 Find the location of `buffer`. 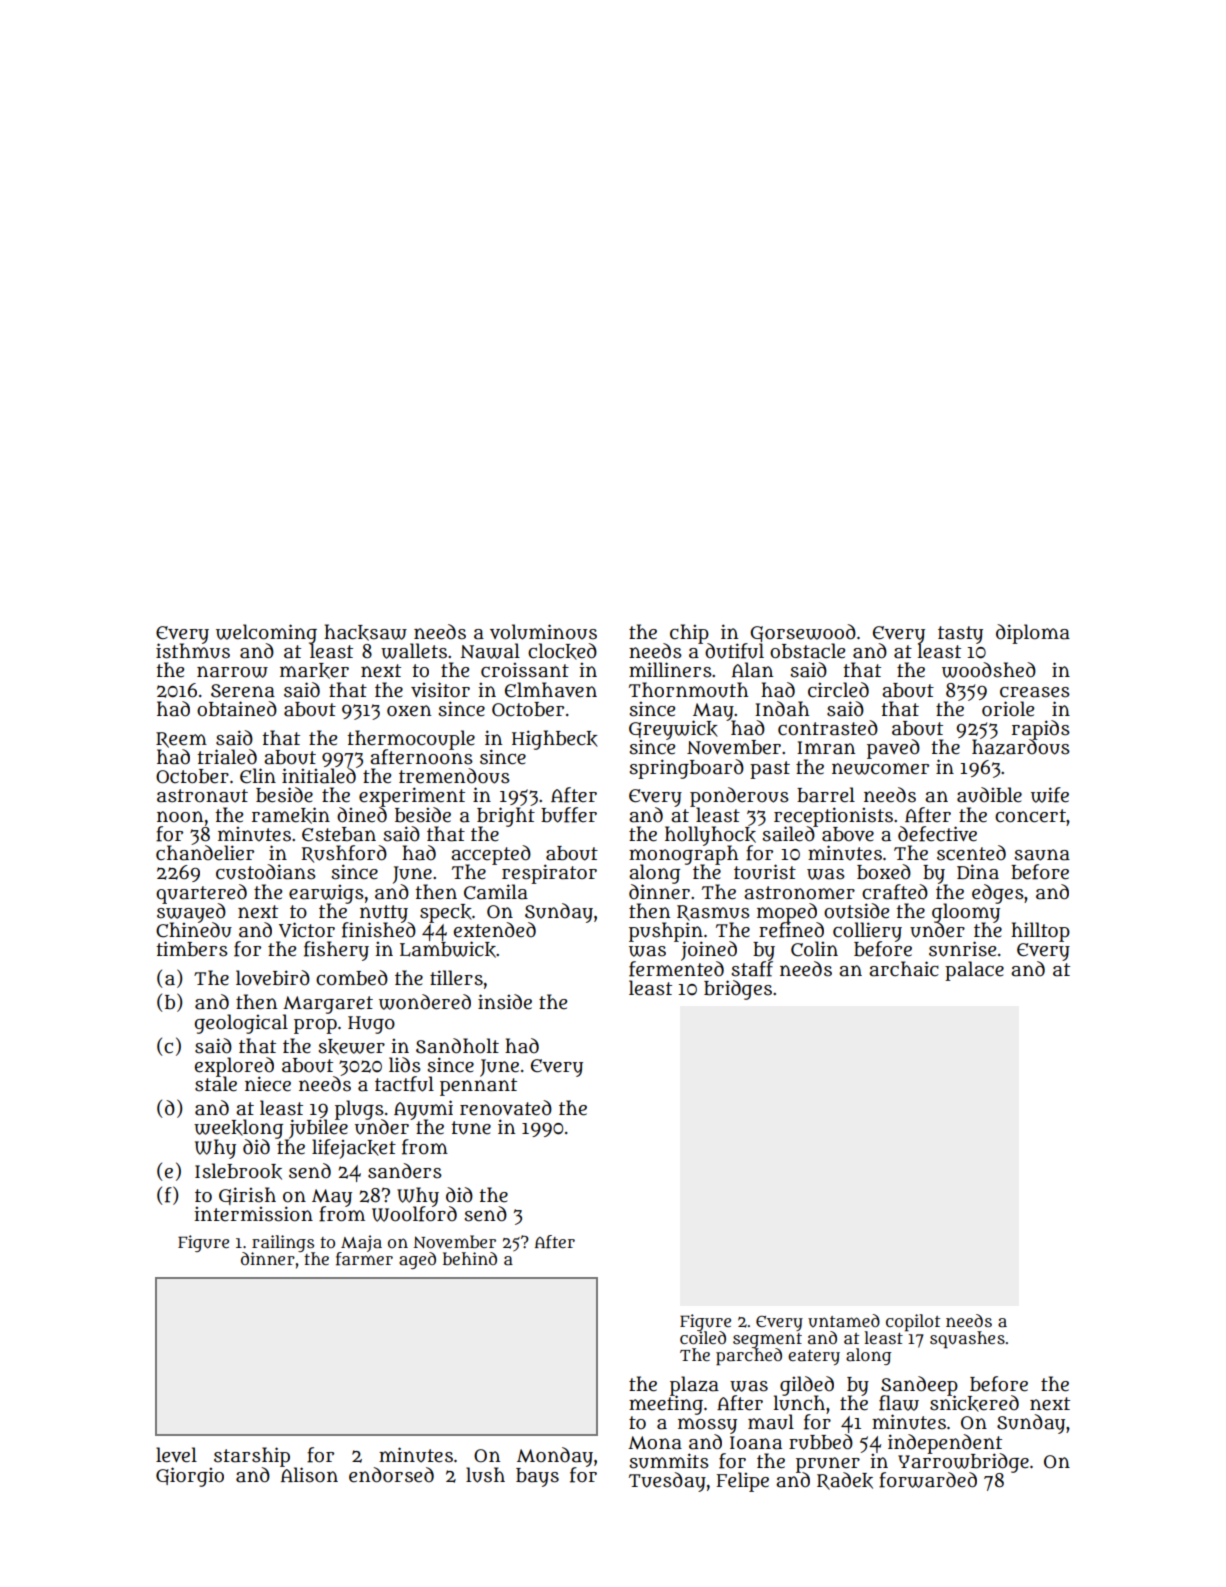

buffer is located at coordinates (569, 815).
